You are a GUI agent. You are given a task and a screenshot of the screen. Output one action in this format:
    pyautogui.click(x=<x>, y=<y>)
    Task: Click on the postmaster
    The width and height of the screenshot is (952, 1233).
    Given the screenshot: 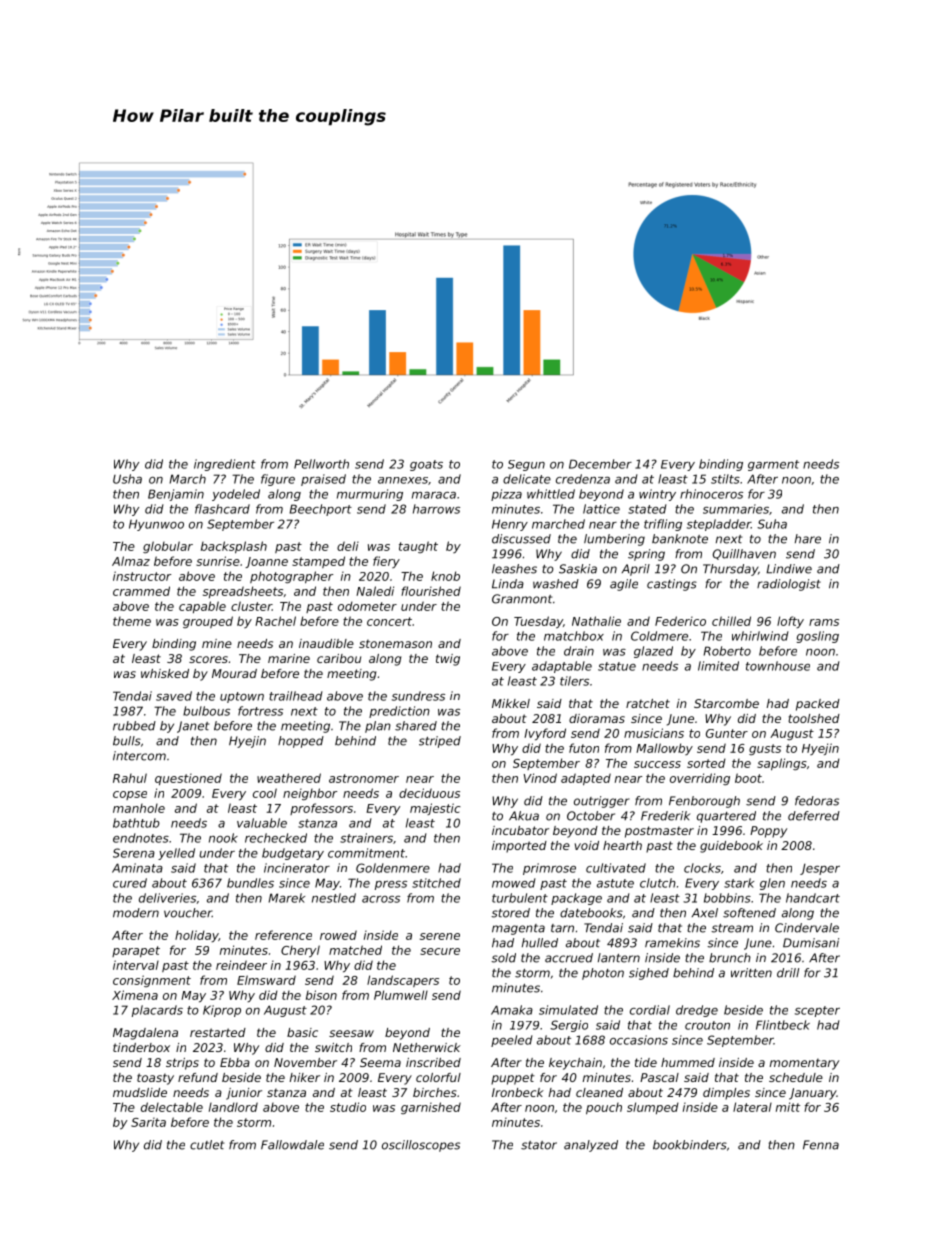 What is the action you would take?
    pyautogui.click(x=659, y=832)
